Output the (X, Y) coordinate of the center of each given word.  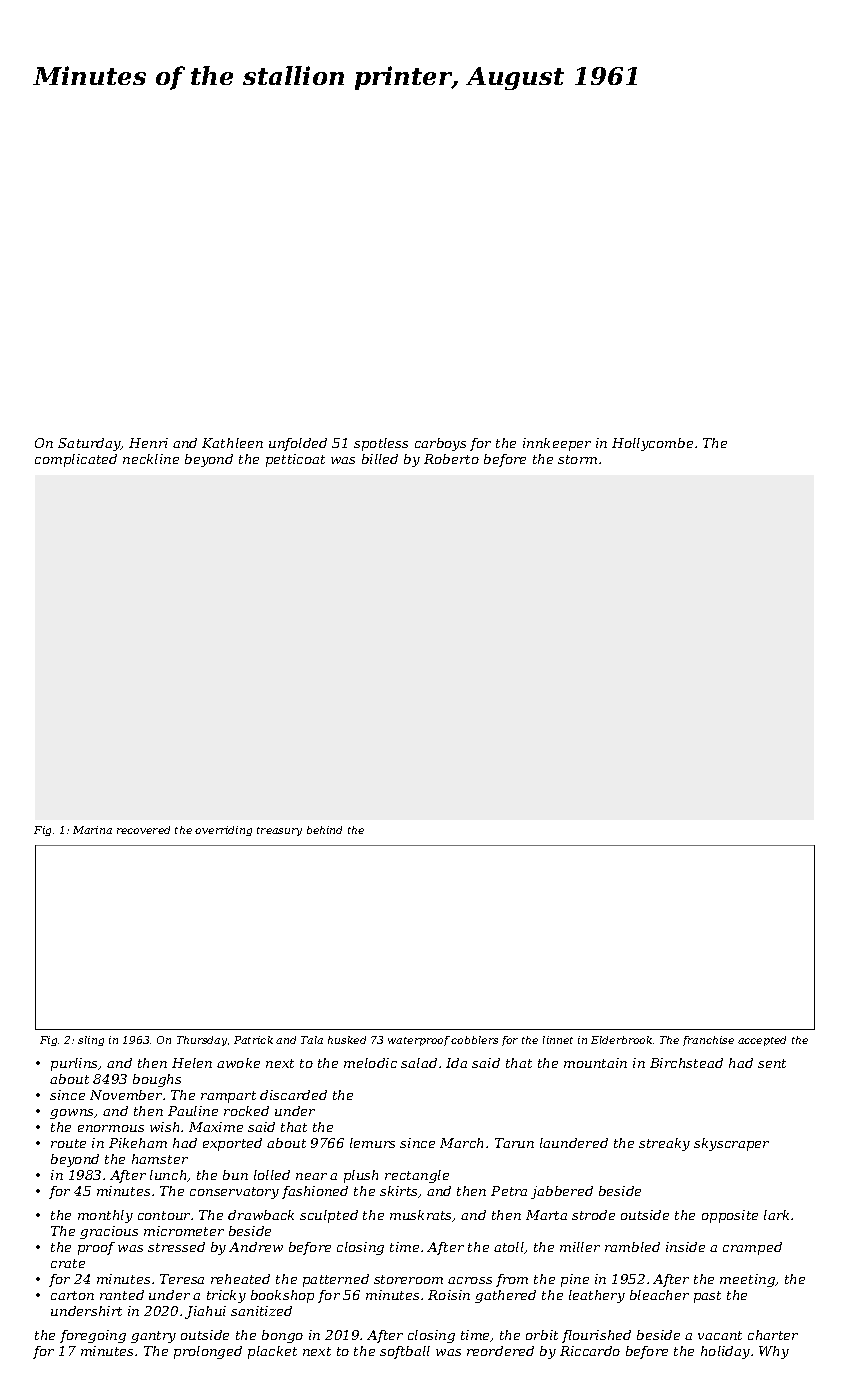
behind (324, 830)
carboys (440, 444)
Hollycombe (652, 444)
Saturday (89, 444)
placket (272, 1352)
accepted (762, 1041)
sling (91, 1041)
